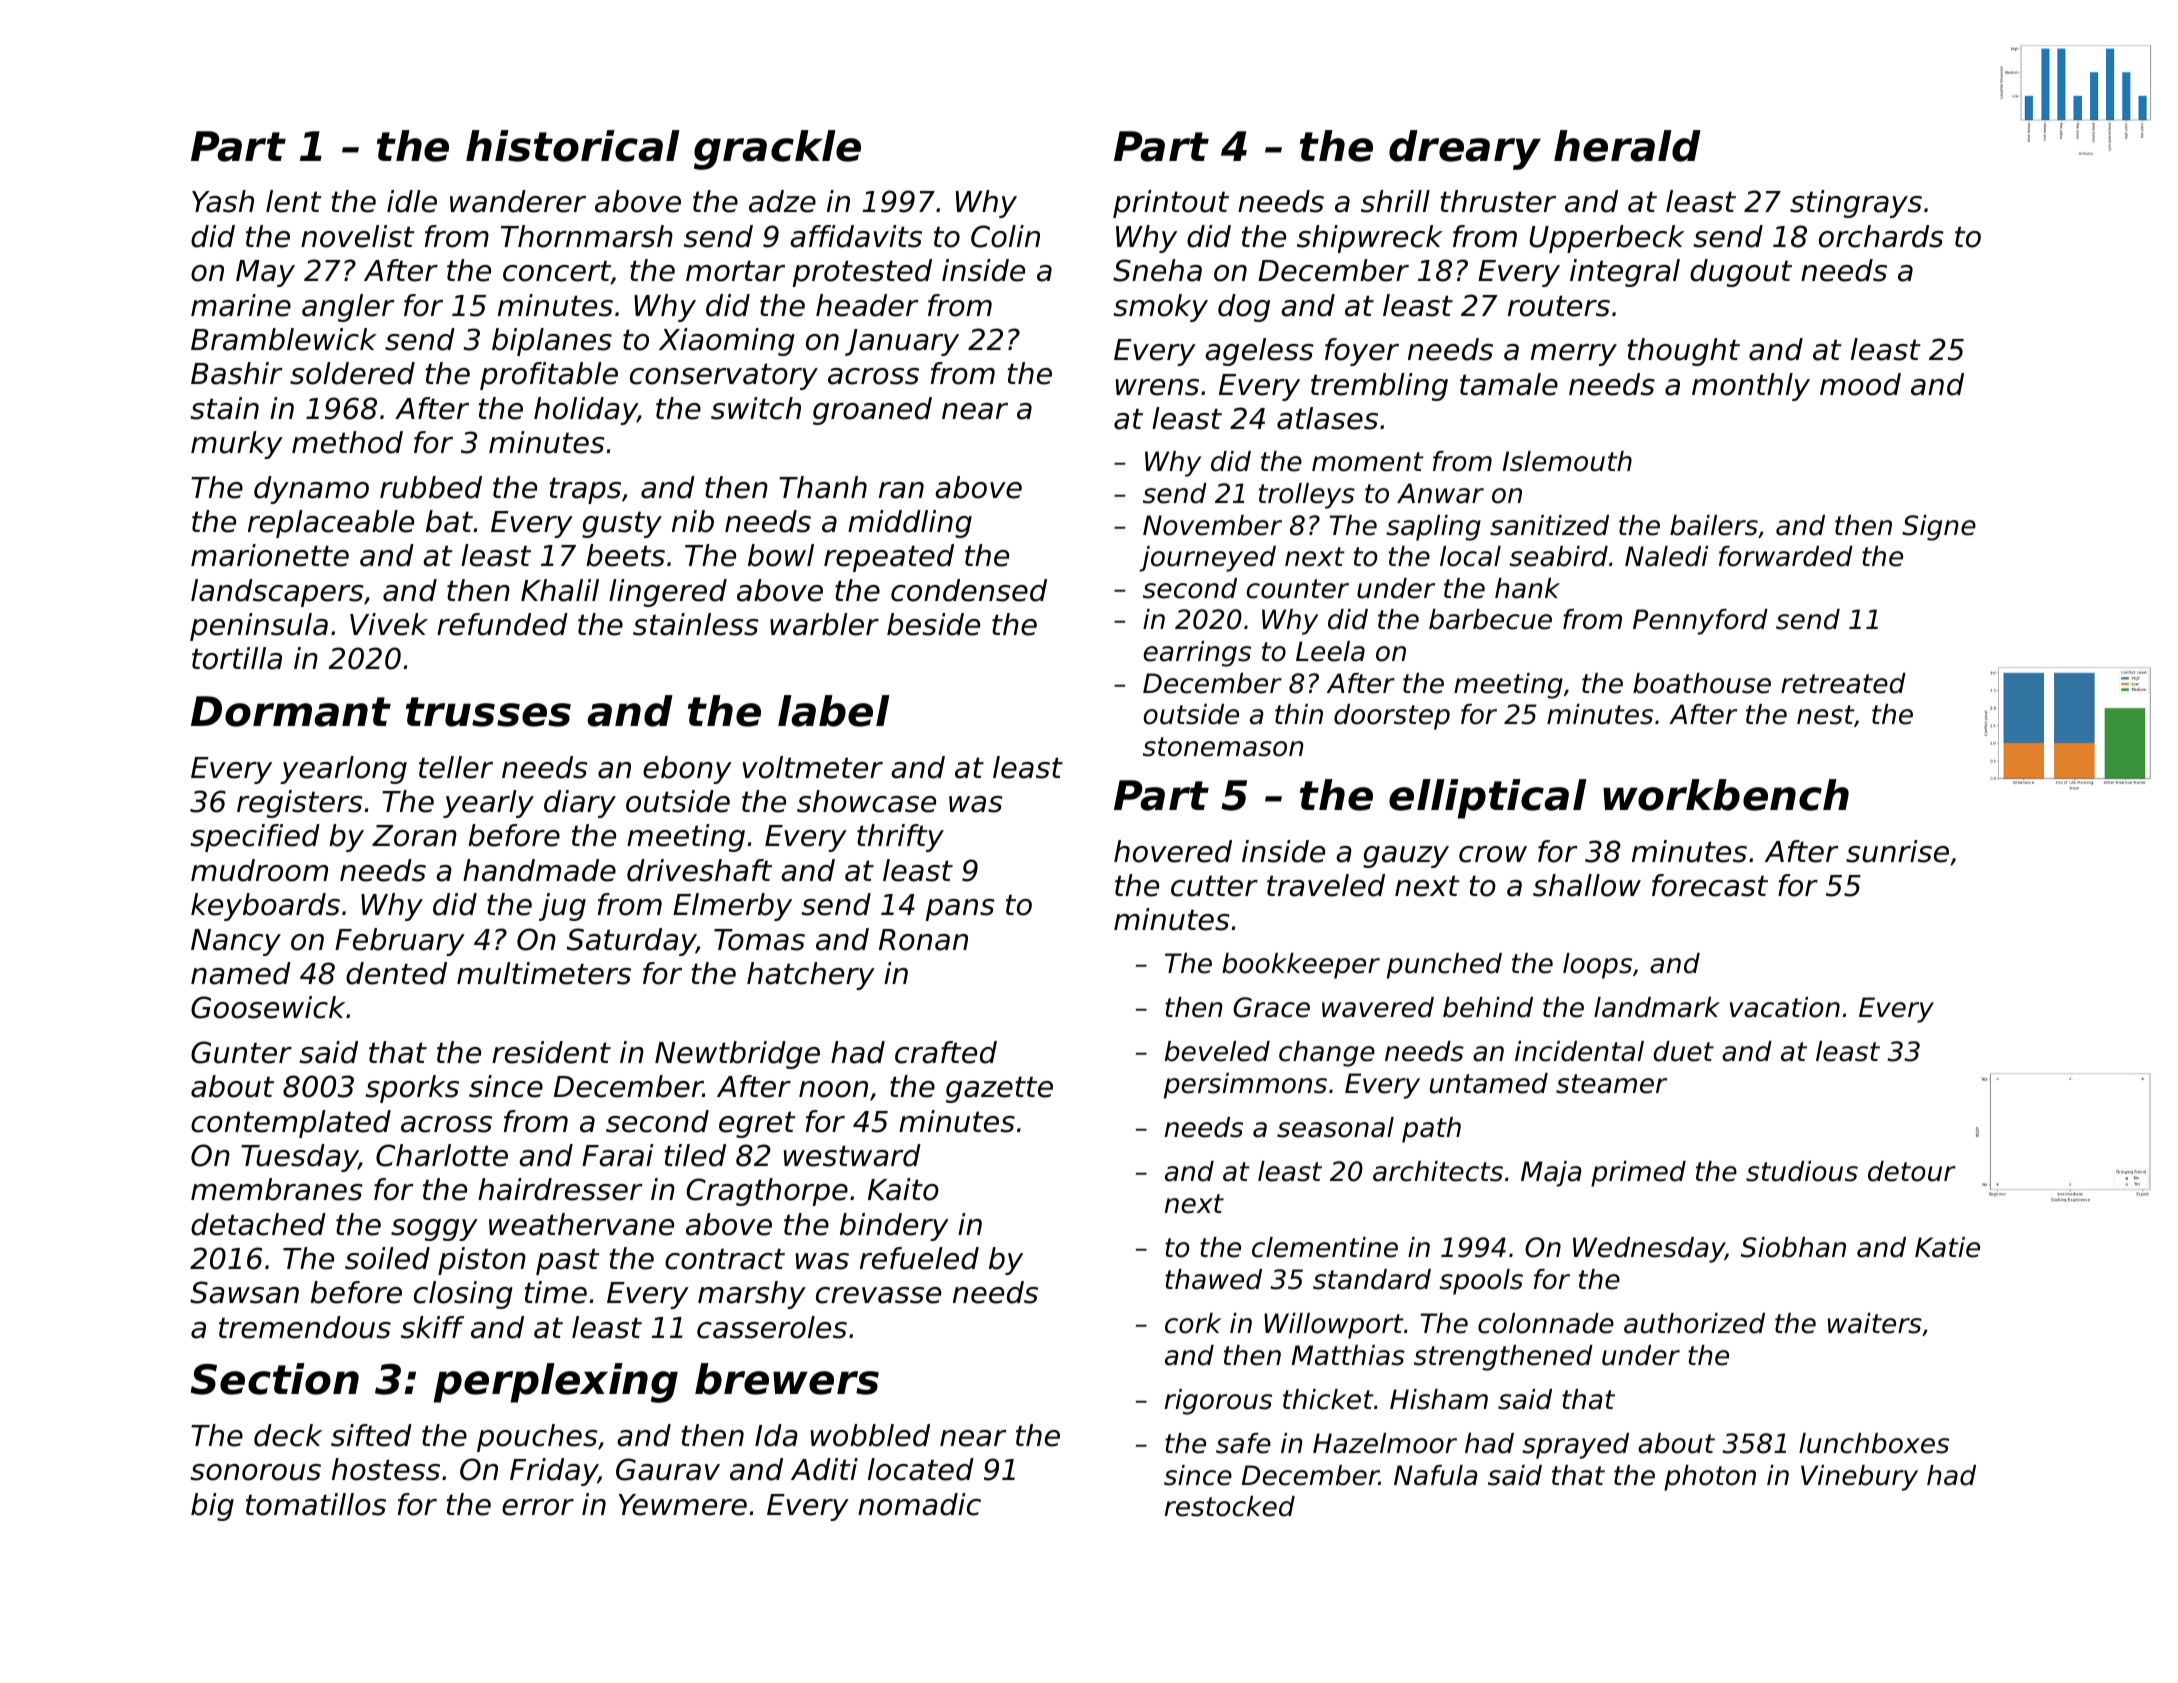  What do you see at coordinates (1335, 1127) in the screenshot?
I see `seasonal` at bounding box center [1335, 1127].
